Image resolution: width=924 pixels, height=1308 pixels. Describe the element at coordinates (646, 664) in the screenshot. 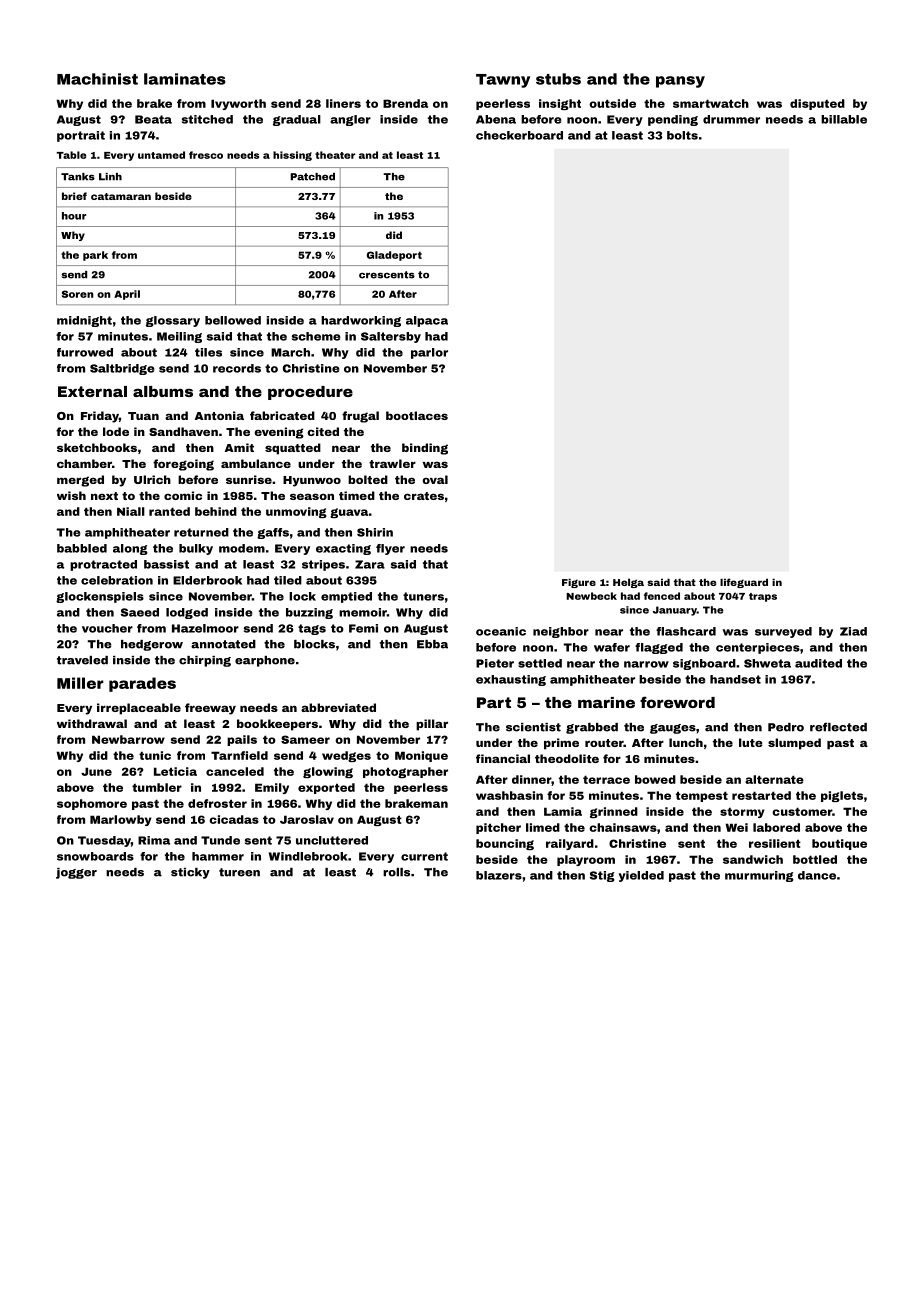

I see `narrow` at that location.
